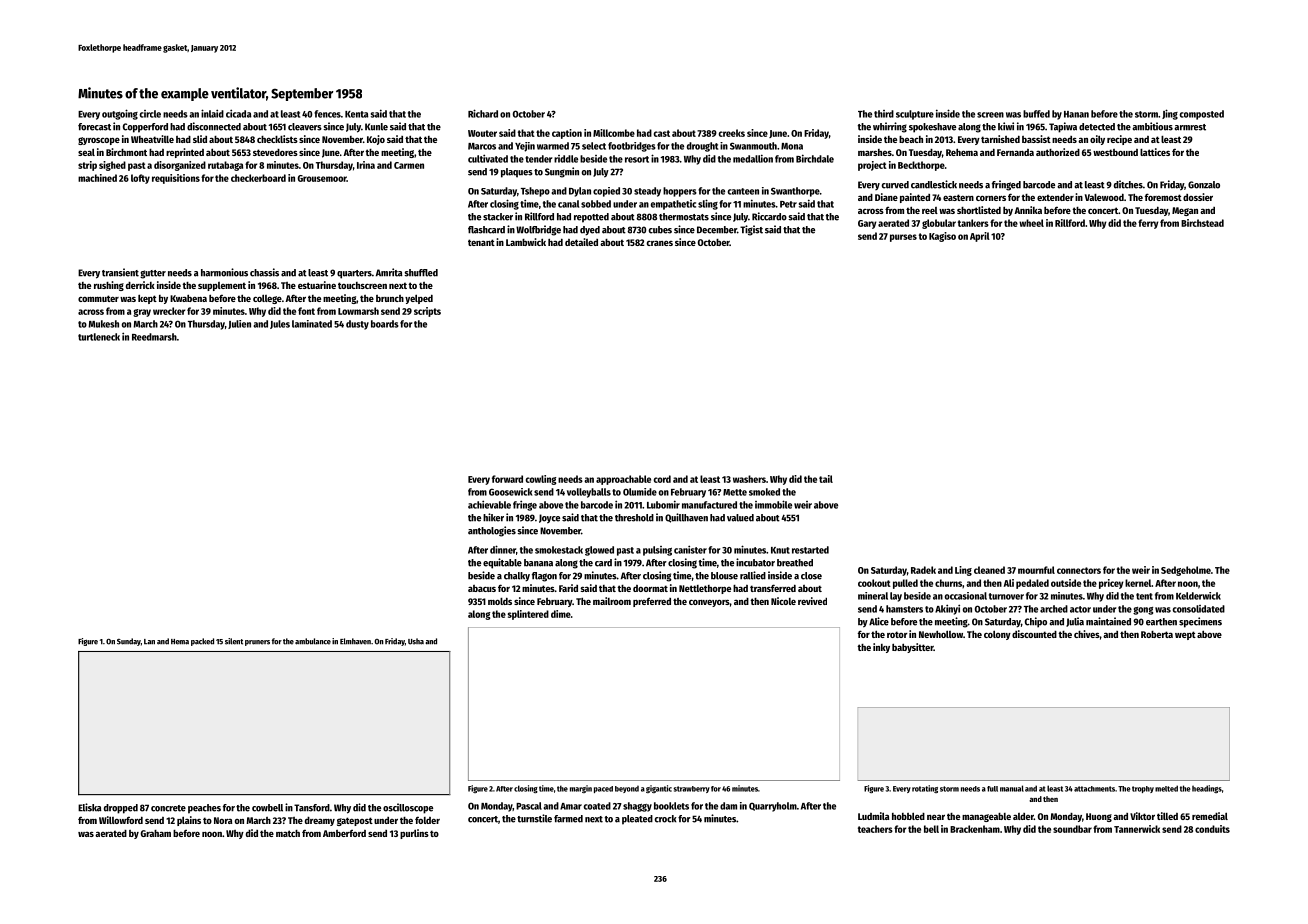 The image size is (1308, 924). Describe the element at coordinates (99, 337) in the screenshot. I see `turtleneck` at that location.
